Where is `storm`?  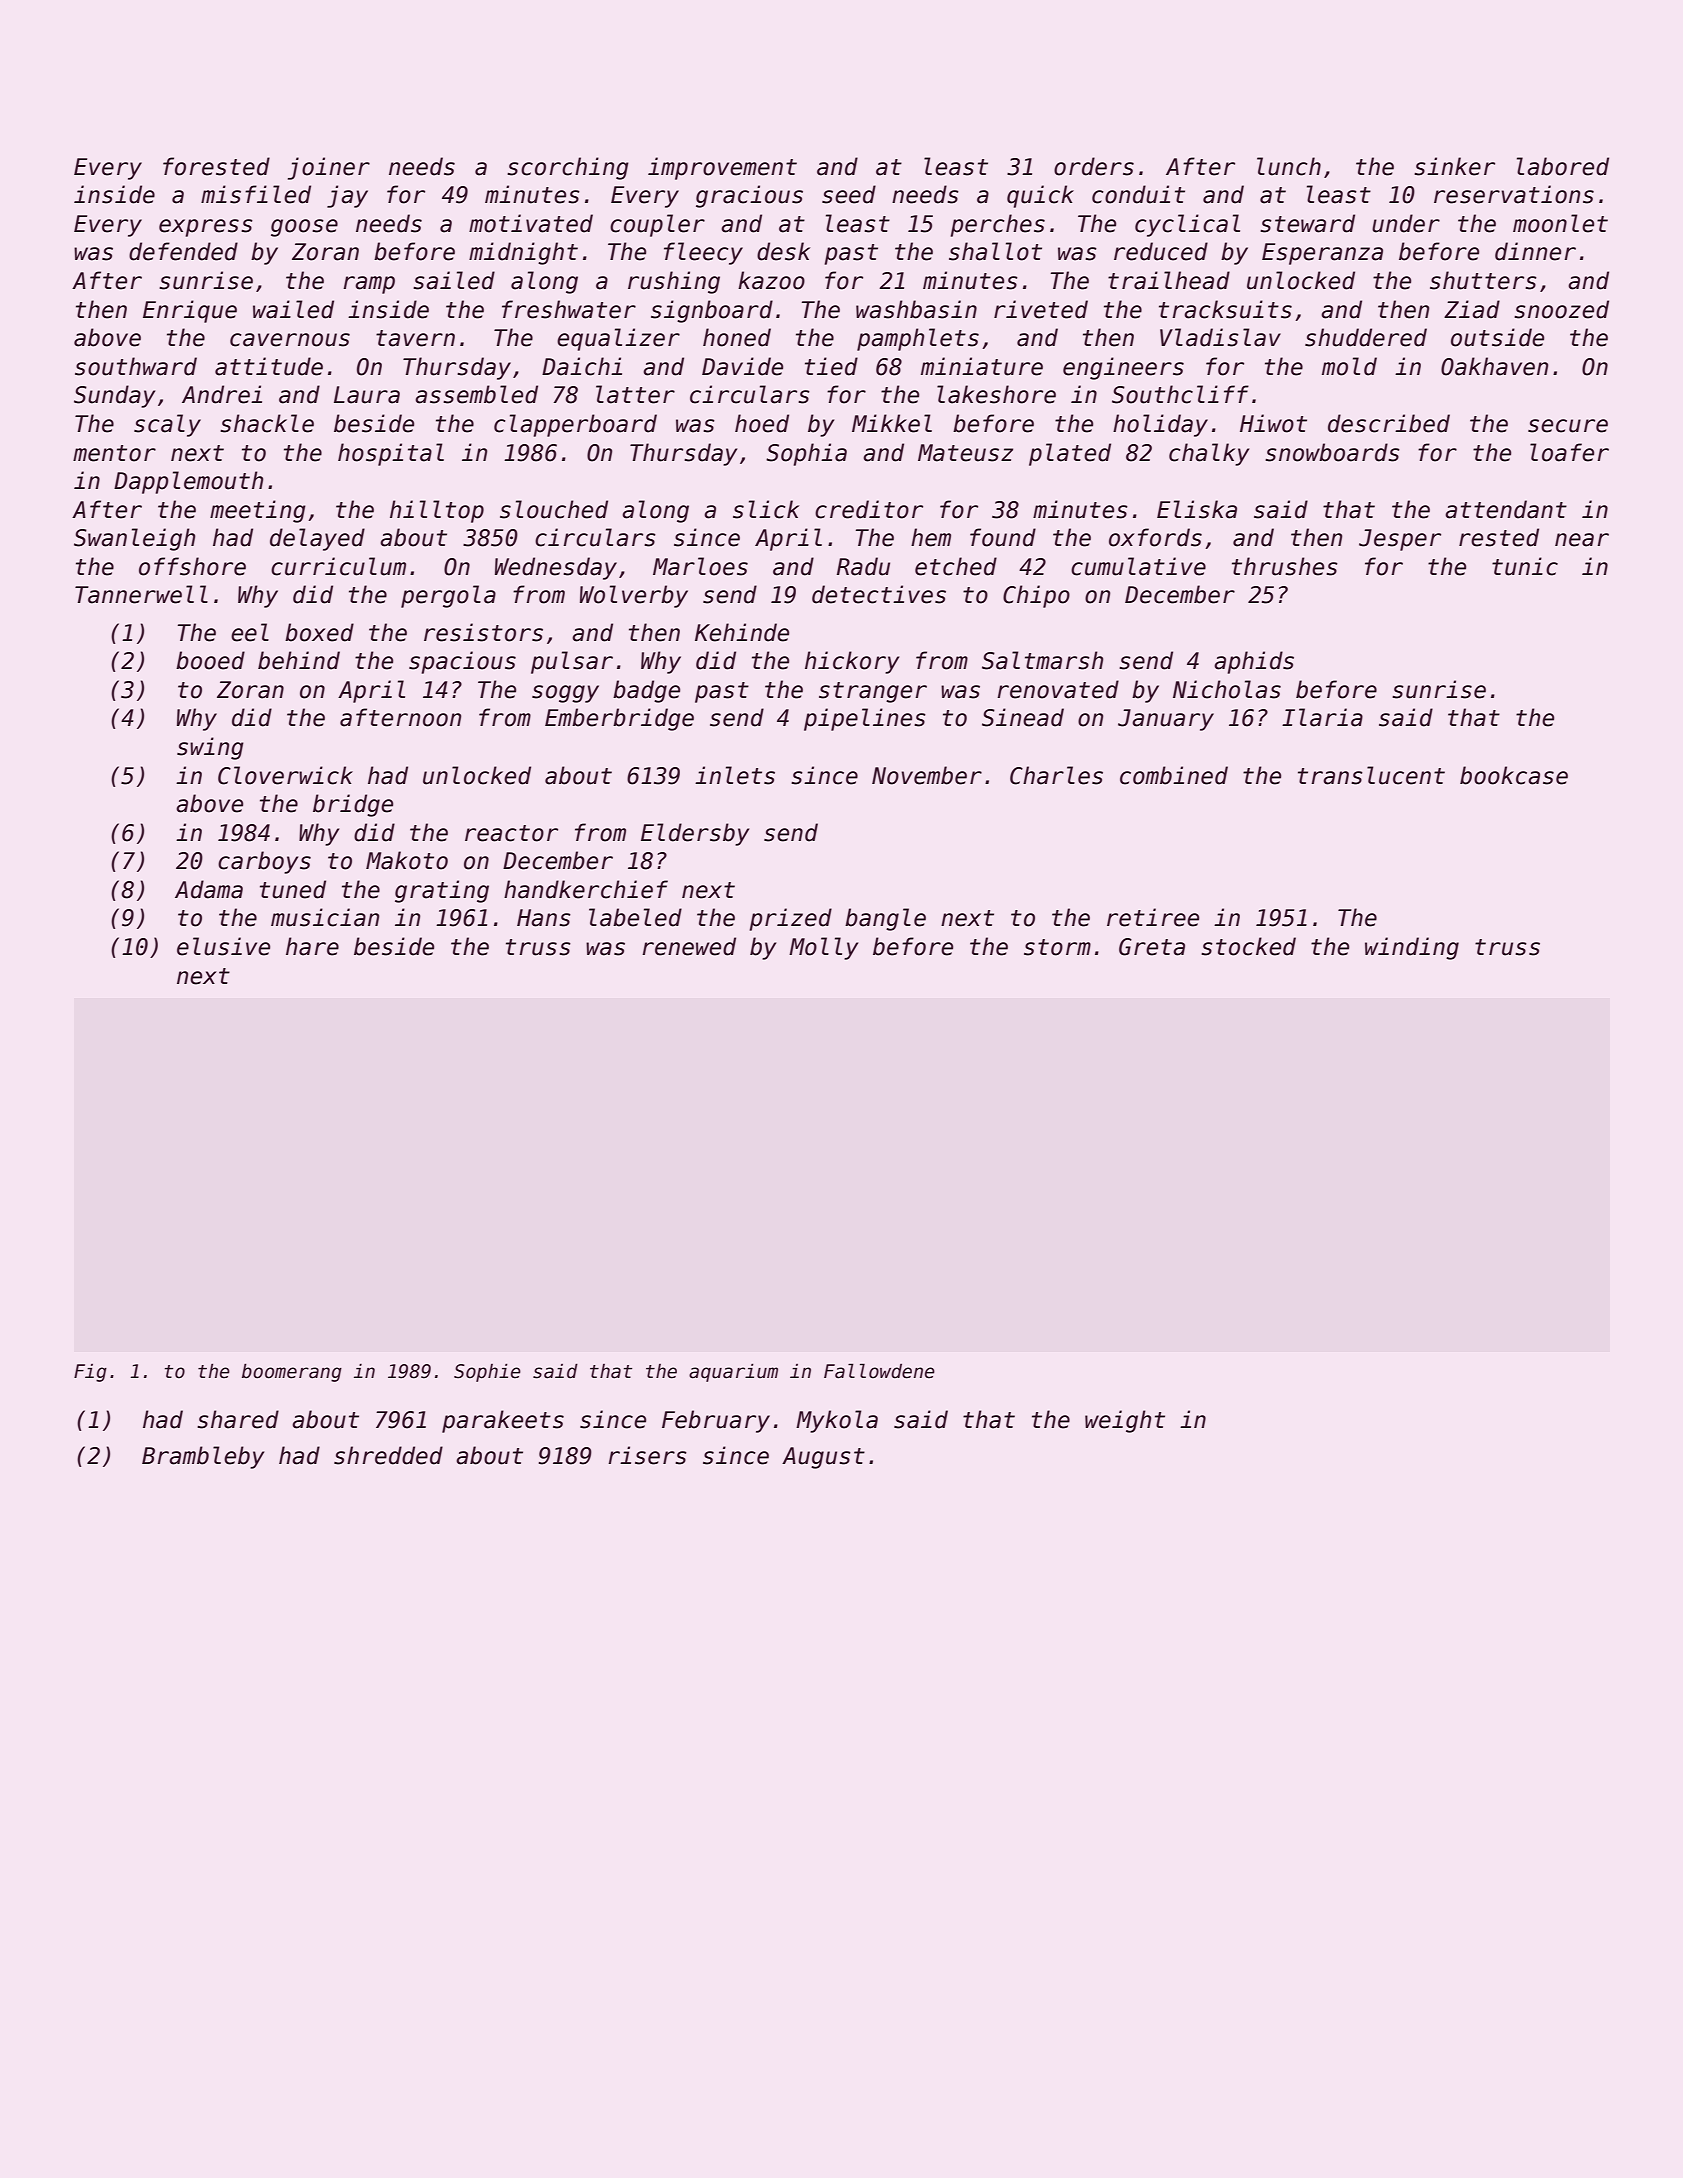 storm is located at coordinates (1057, 947).
